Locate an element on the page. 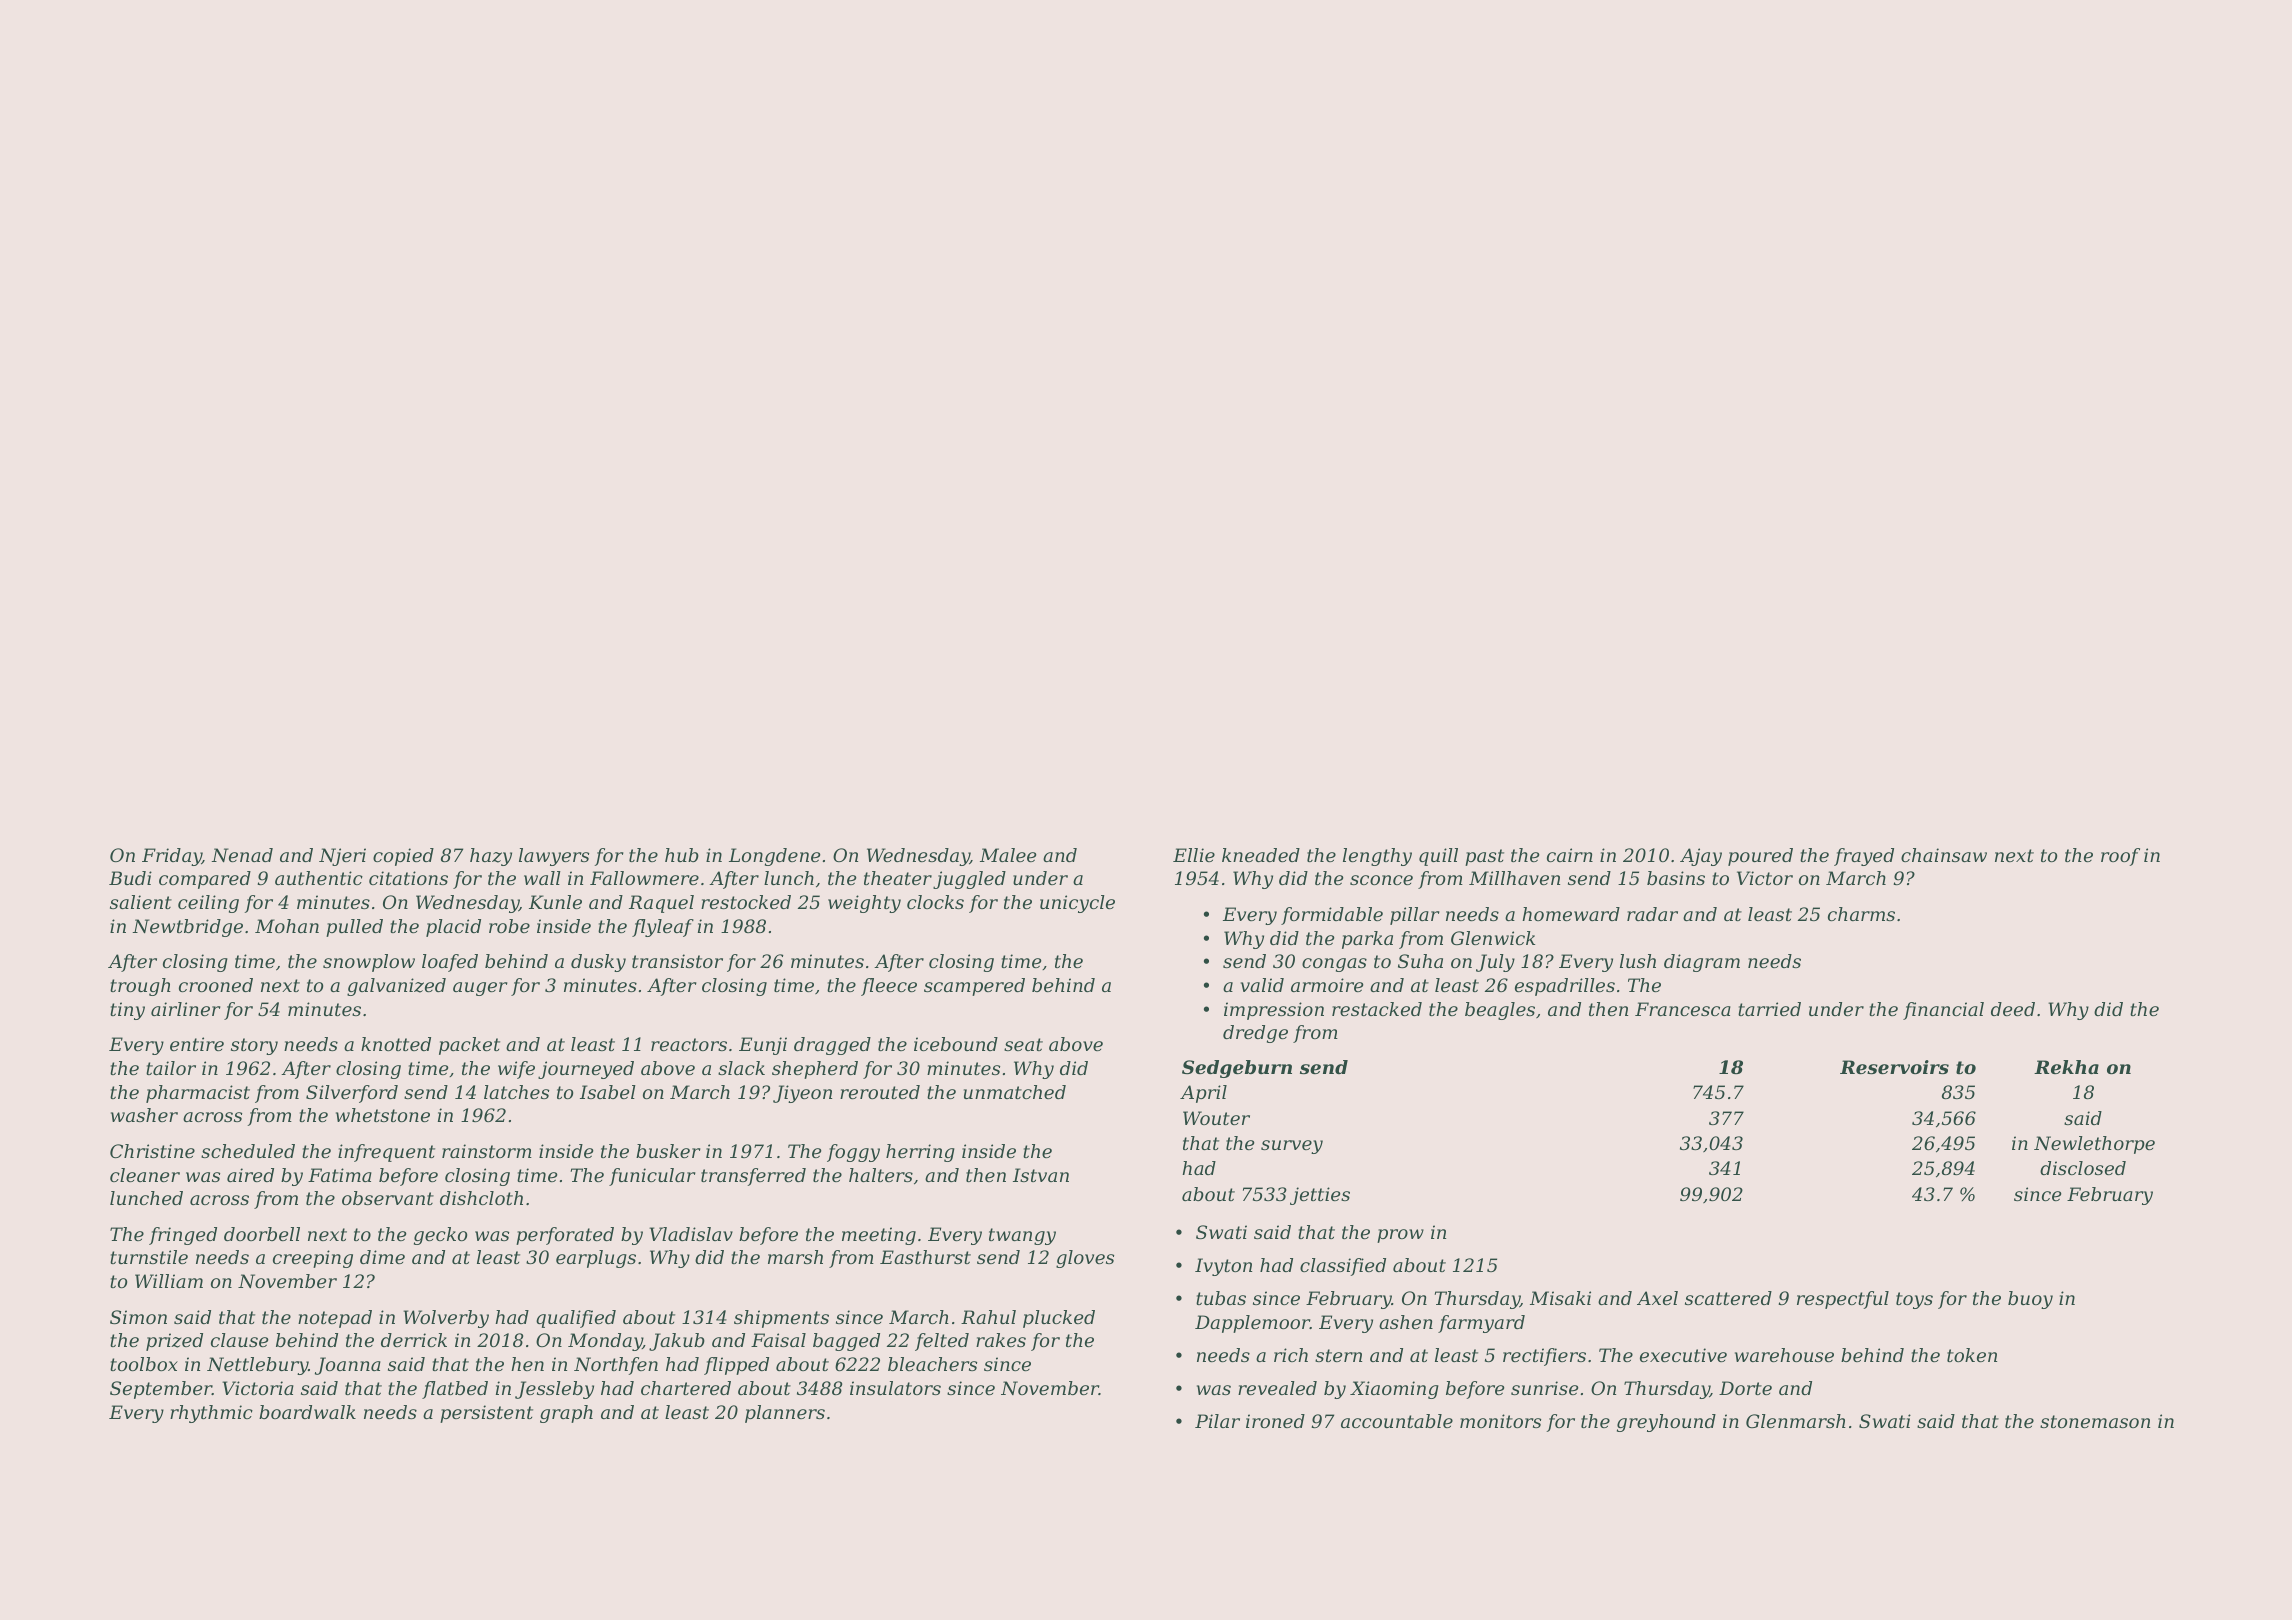  impression is located at coordinates (1274, 1011).
